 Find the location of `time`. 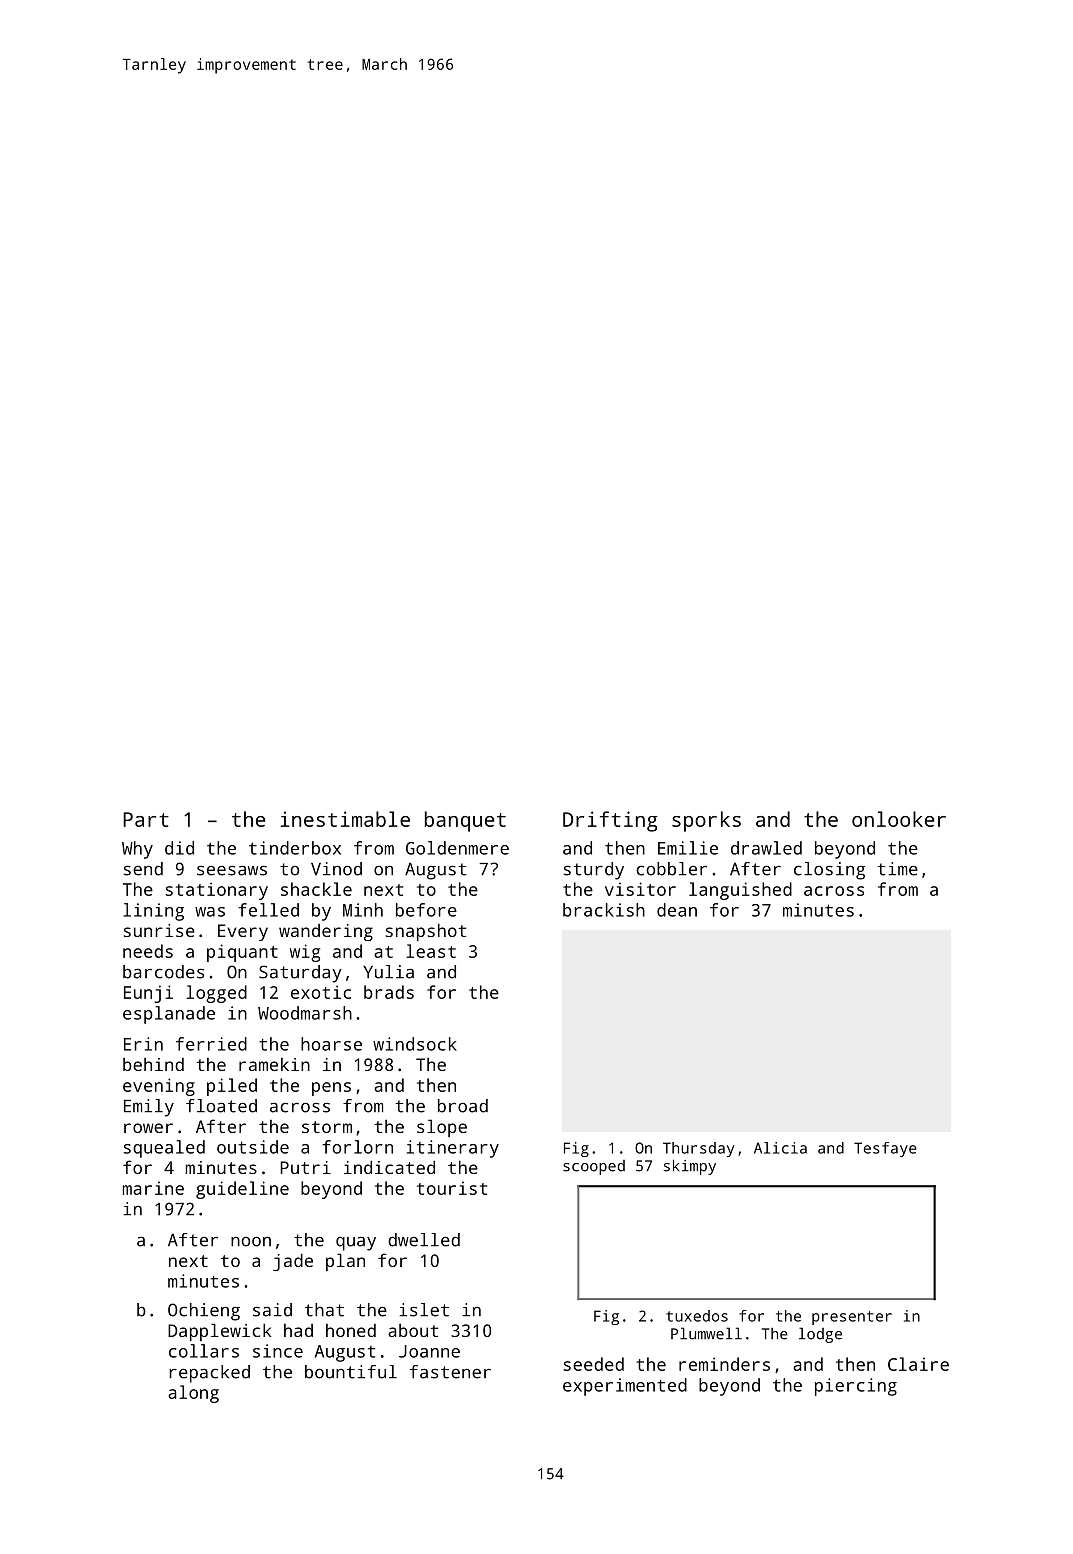

time is located at coordinates (898, 869).
